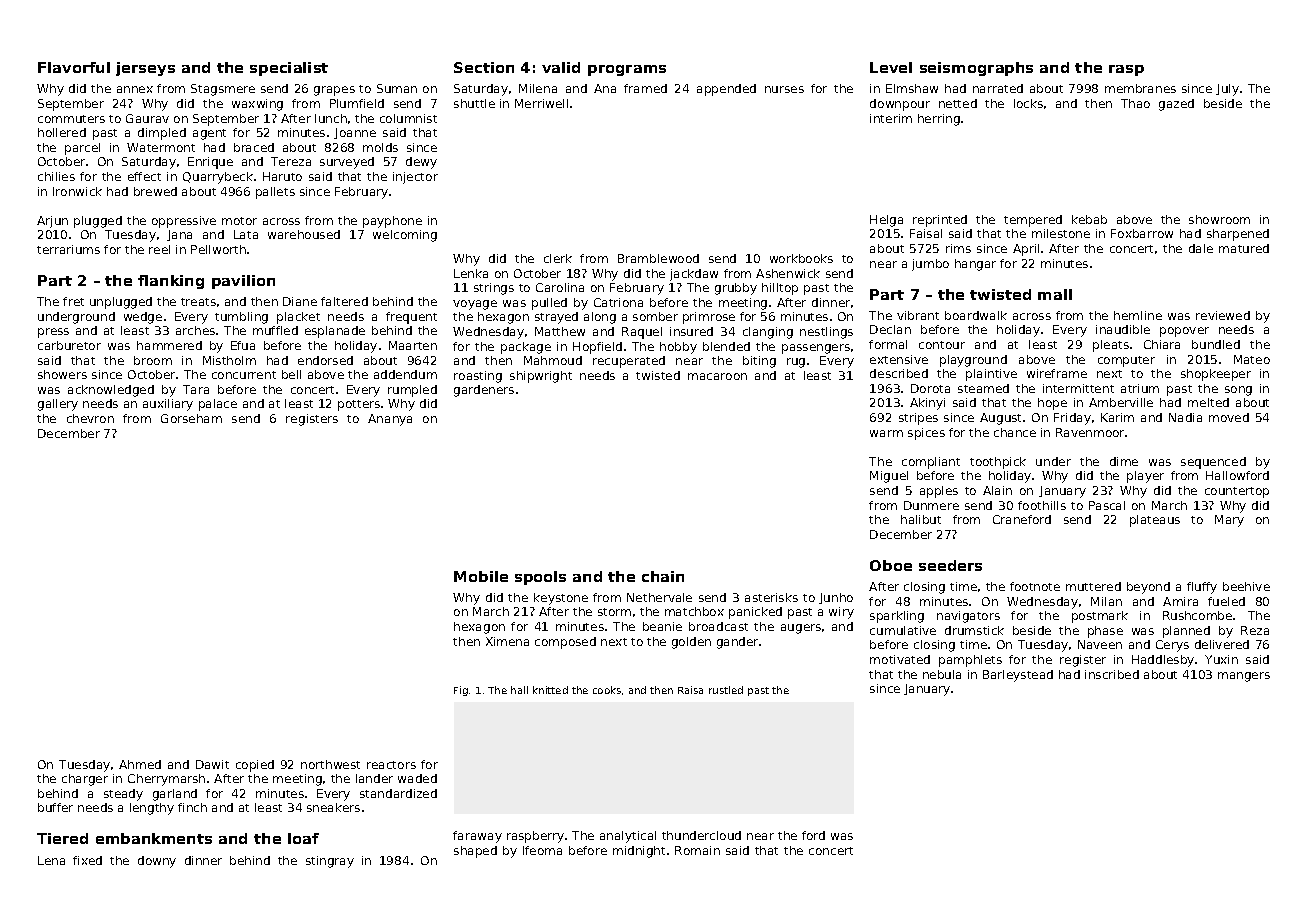  What do you see at coordinates (1229, 521) in the screenshot?
I see `Mary` at bounding box center [1229, 521].
